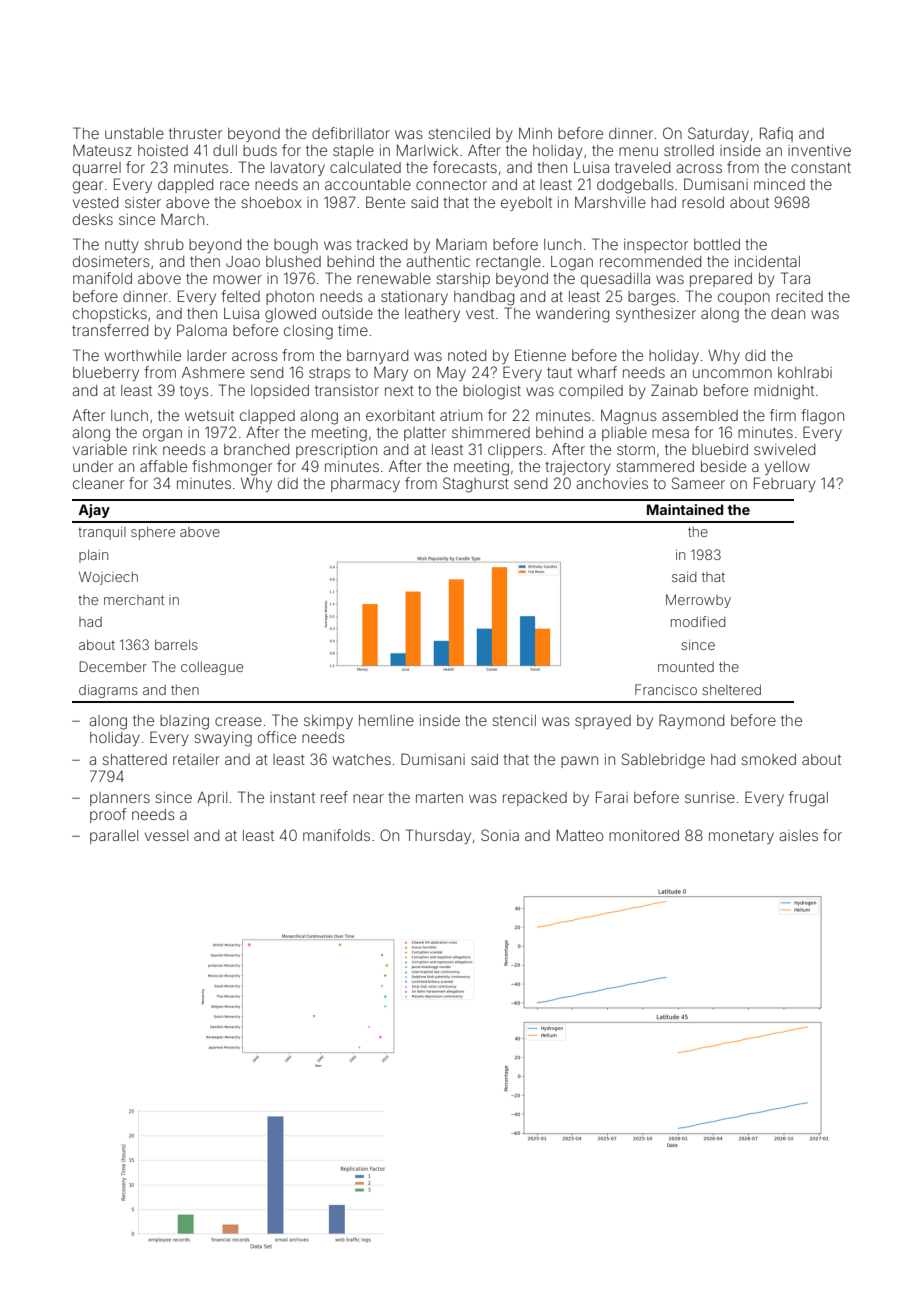 The height and width of the document is (1308, 924). Describe the element at coordinates (783, 415) in the document. I see `firm` at that location.
